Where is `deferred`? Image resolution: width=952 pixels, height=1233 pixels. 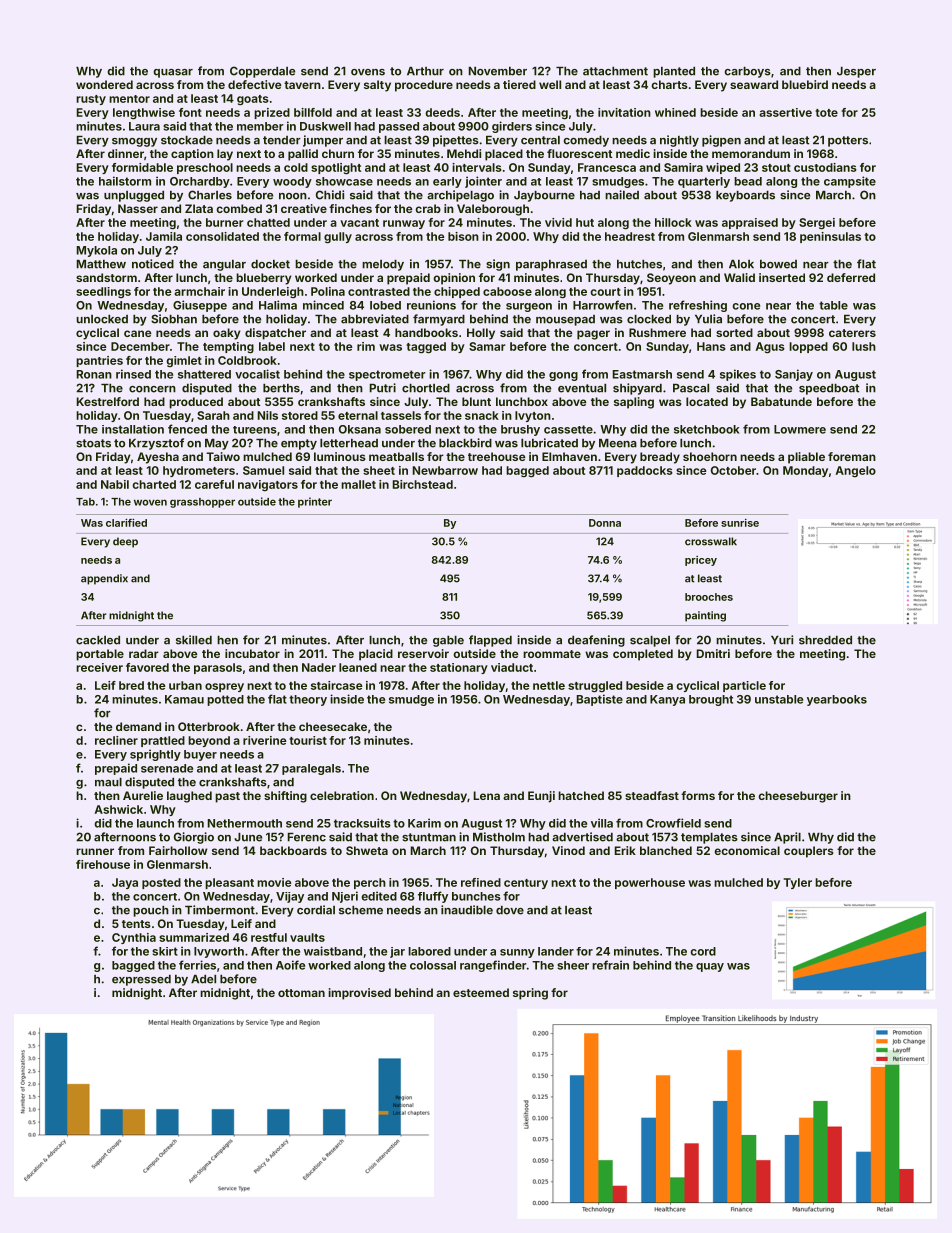
deferred is located at coordinates (851, 277).
